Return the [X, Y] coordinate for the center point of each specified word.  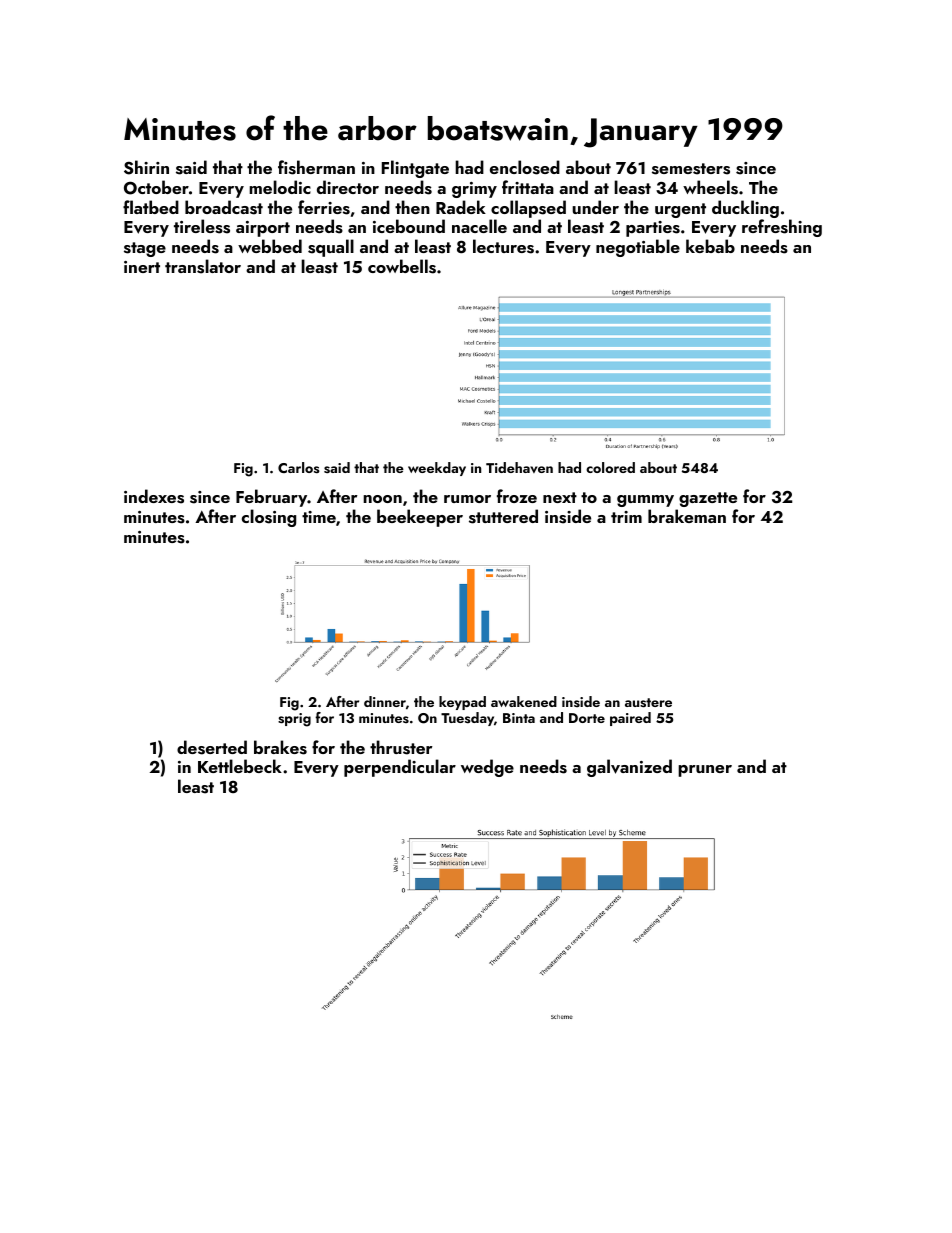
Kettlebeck [240, 766]
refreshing [782, 228]
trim [626, 517]
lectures [503, 246]
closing [269, 518]
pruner [705, 771]
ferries [324, 207]
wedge [487, 768]
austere [648, 703]
